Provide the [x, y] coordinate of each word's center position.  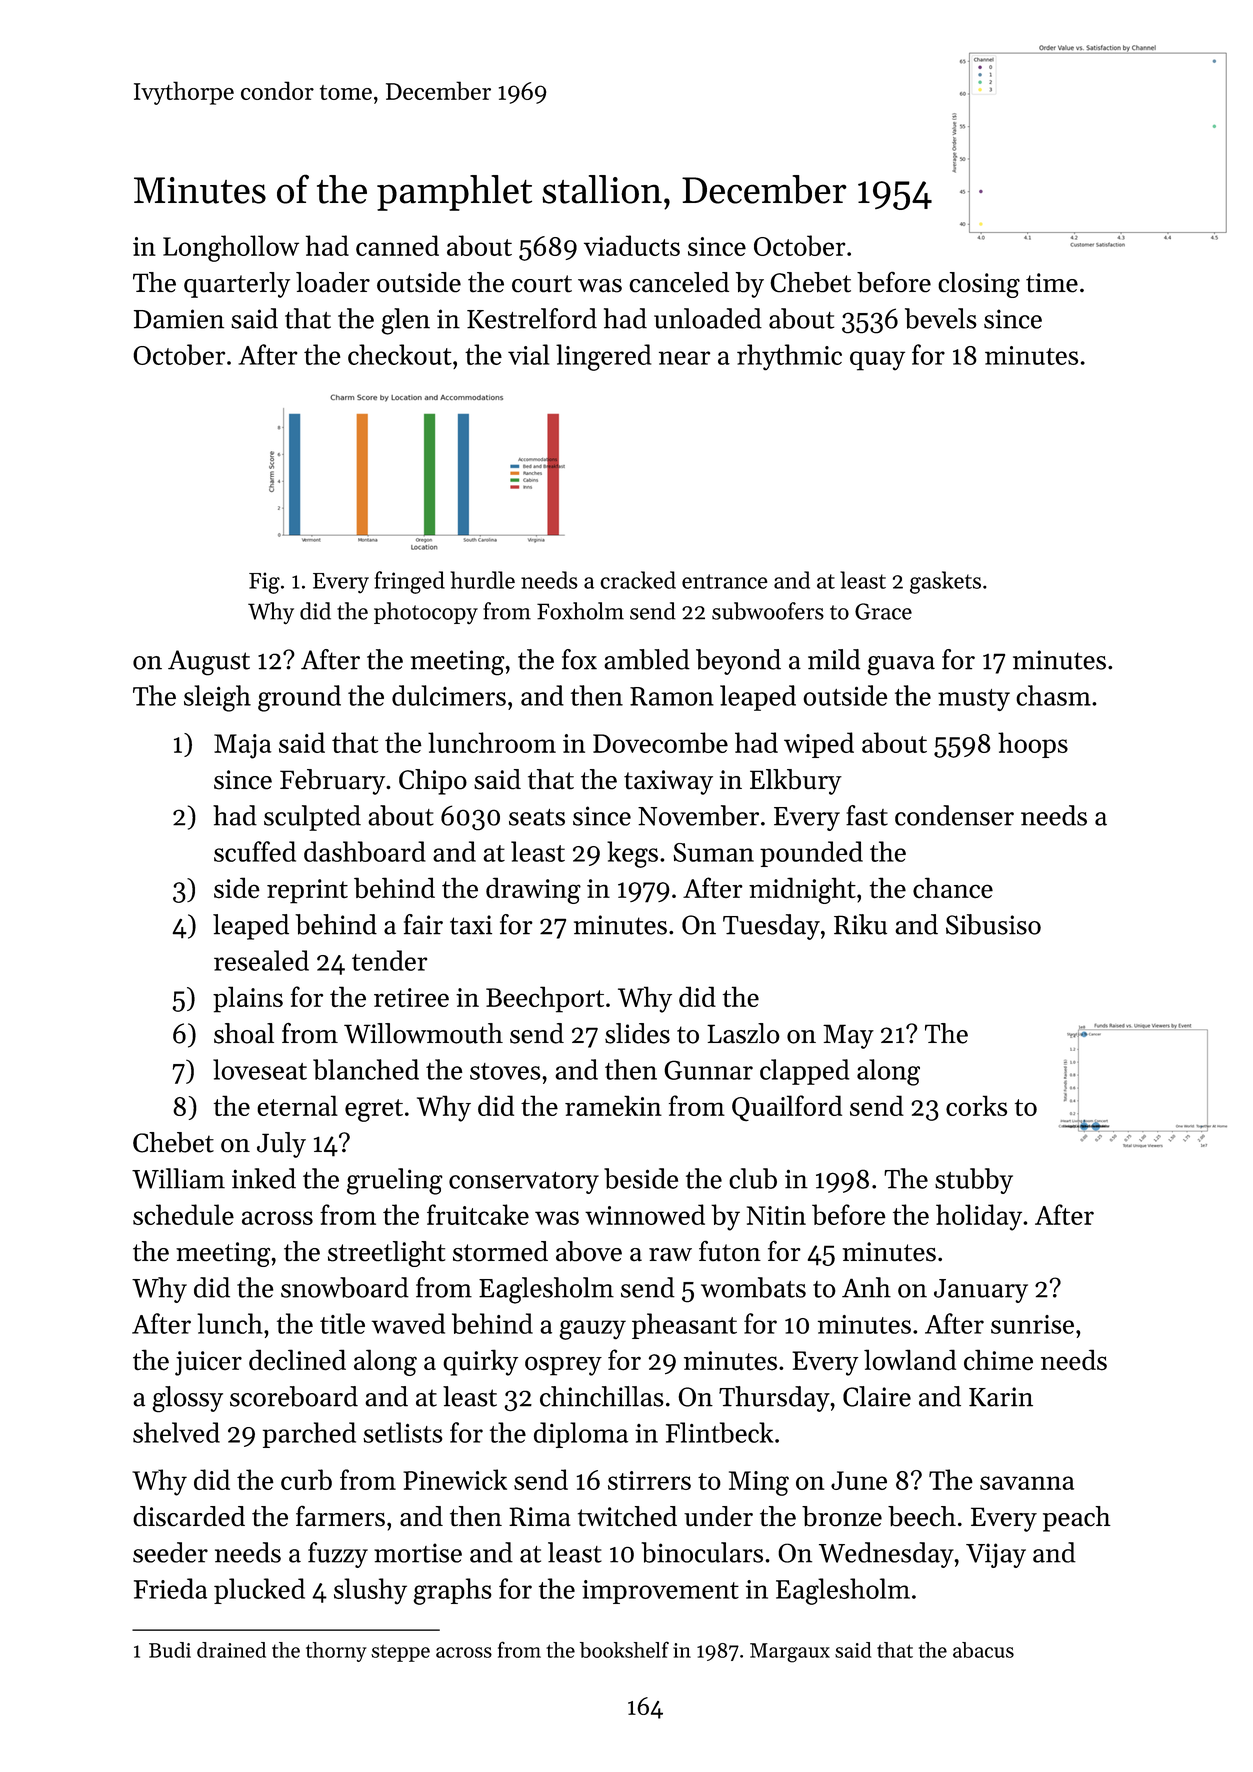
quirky [480, 1362]
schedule [183, 1214]
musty [974, 700]
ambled [647, 659]
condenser [954, 815]
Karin [1001, 1397]
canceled [679, 282]
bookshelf [624, 1649]
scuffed [255, 851]
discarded [189, 1516]
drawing [533, 890]
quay [877, 361]
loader [333, 282]
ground [299, 698]
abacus [983, 1650]
